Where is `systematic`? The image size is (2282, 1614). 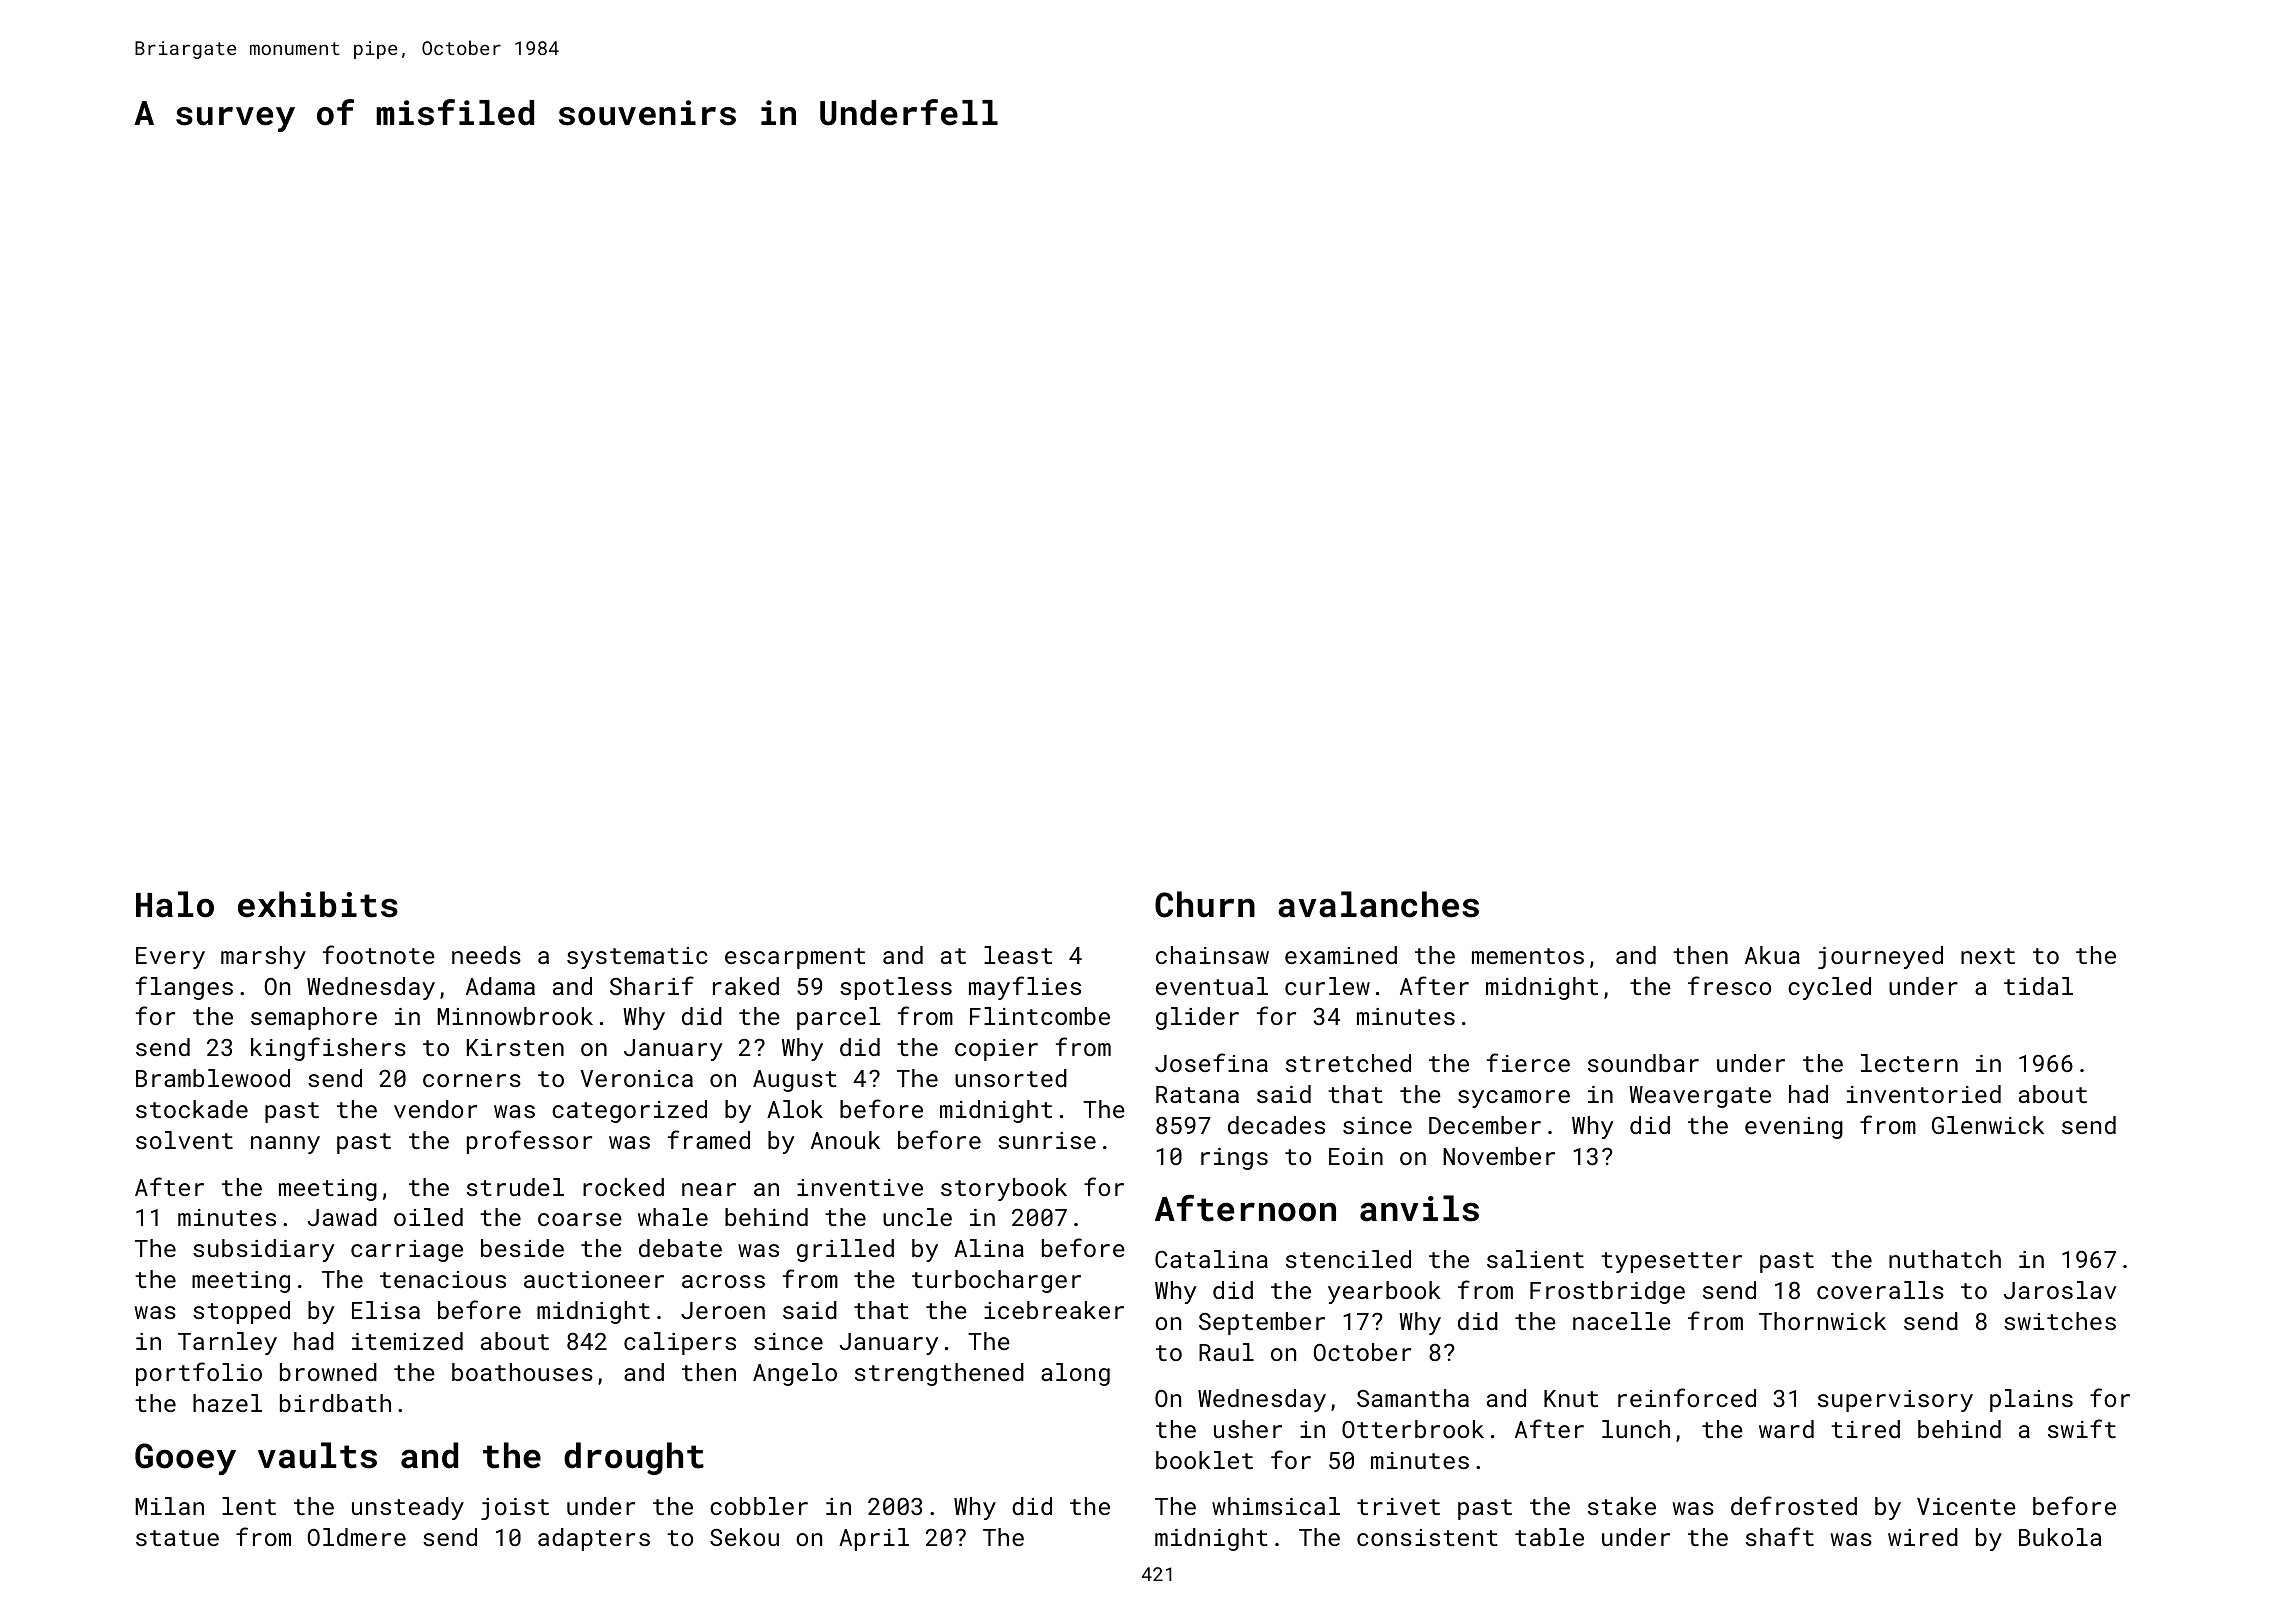
systematic is located at coordinates (637, 958).
